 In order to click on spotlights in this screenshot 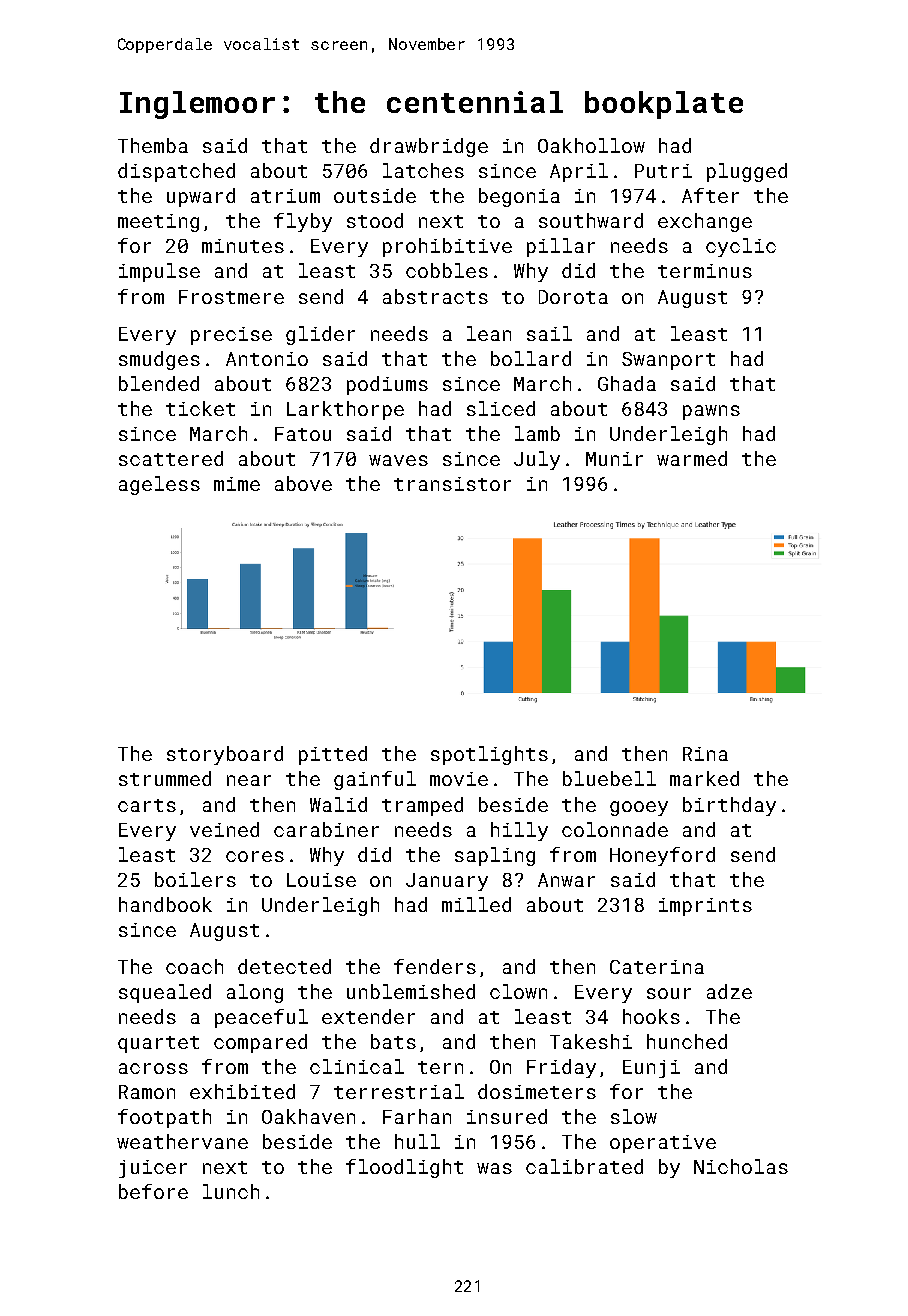, I will do `click(489, 755)`.
